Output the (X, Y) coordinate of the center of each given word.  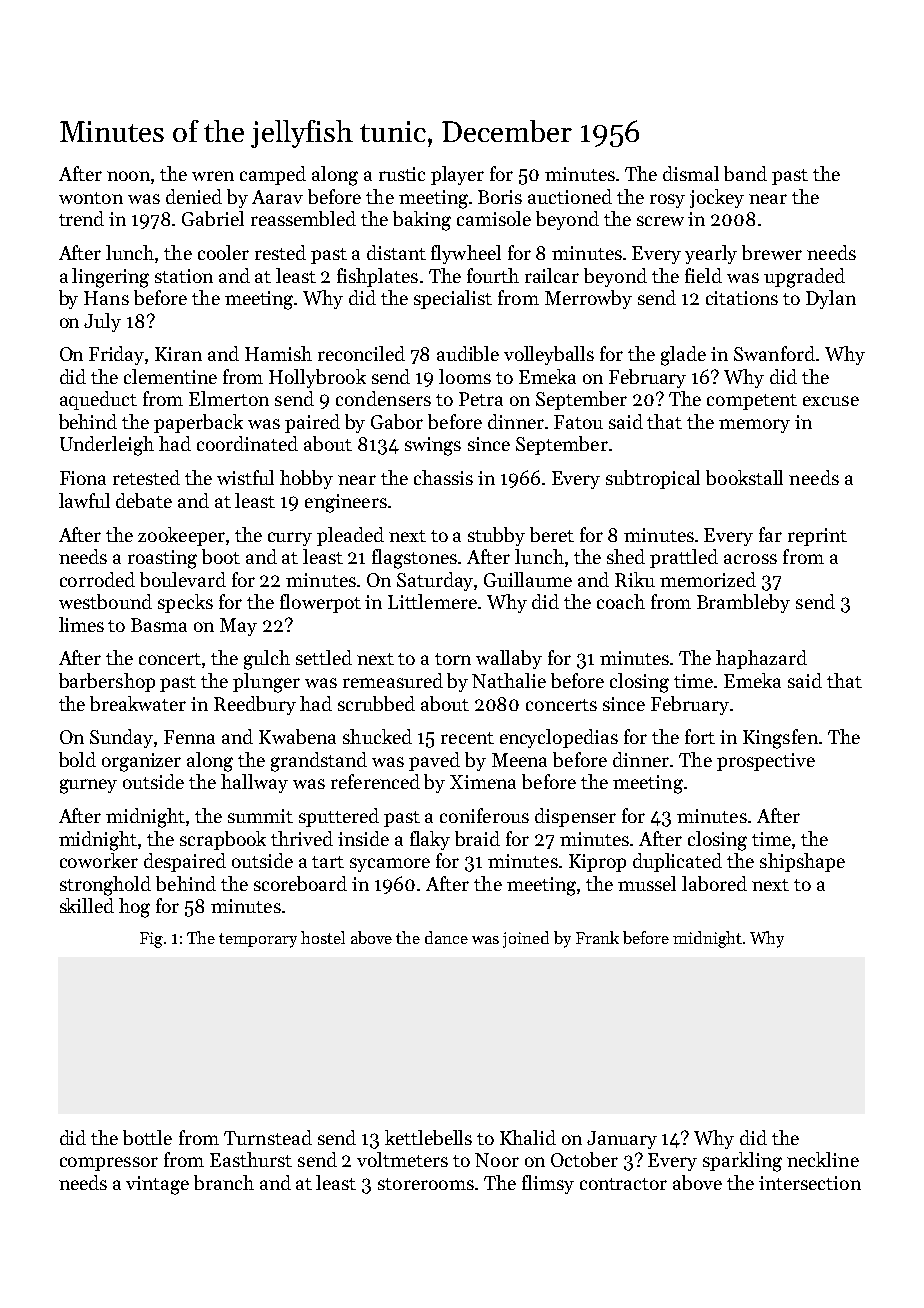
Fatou (578, 422)
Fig (151, 940)
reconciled (361, 353)
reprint (817, 537)
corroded (97, 579)
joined (526, 939)
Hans (106, 298)
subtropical (653, 479)
